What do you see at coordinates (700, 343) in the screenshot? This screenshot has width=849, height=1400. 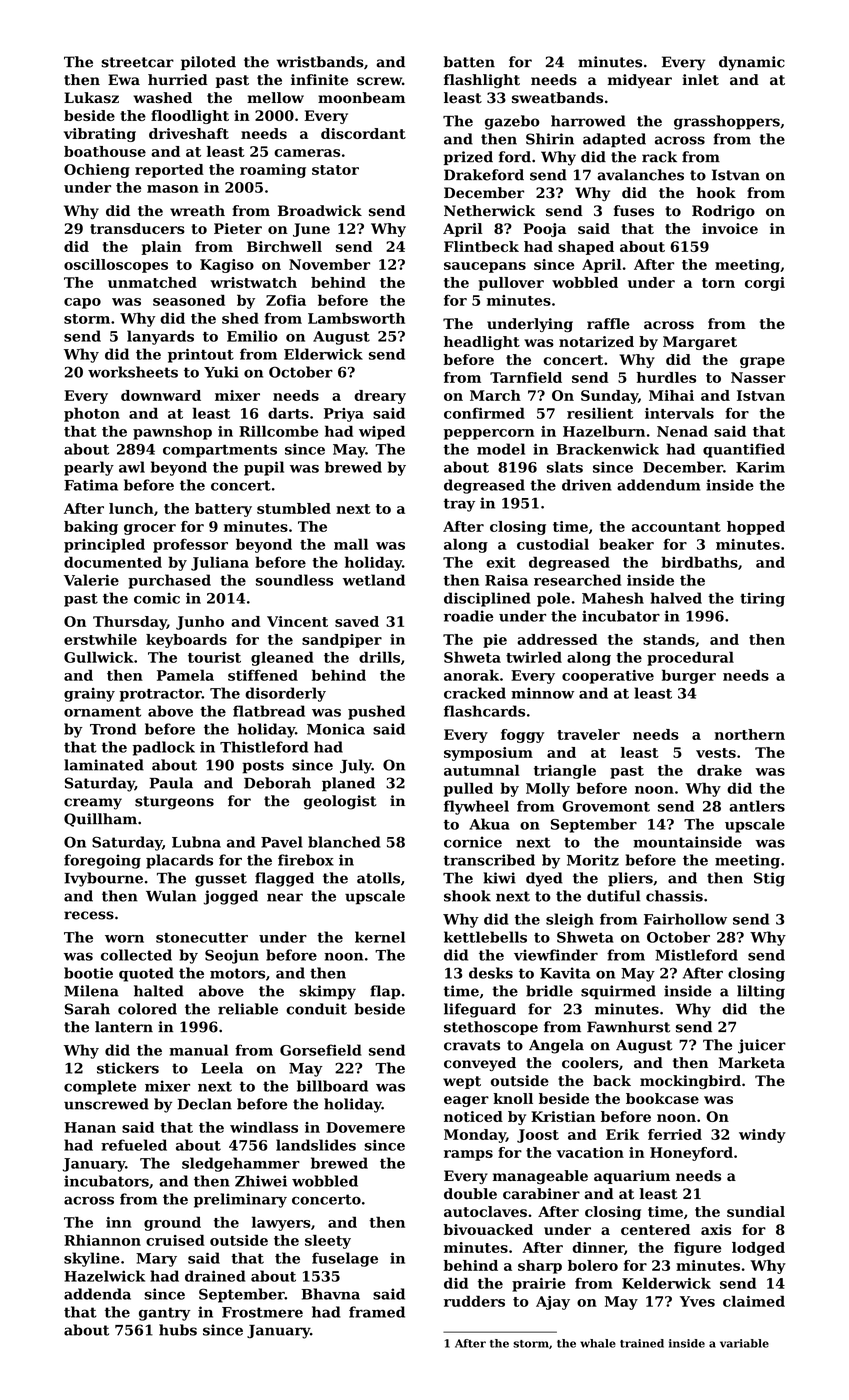 I see `Margaret` at bounding box center [700, 343].
